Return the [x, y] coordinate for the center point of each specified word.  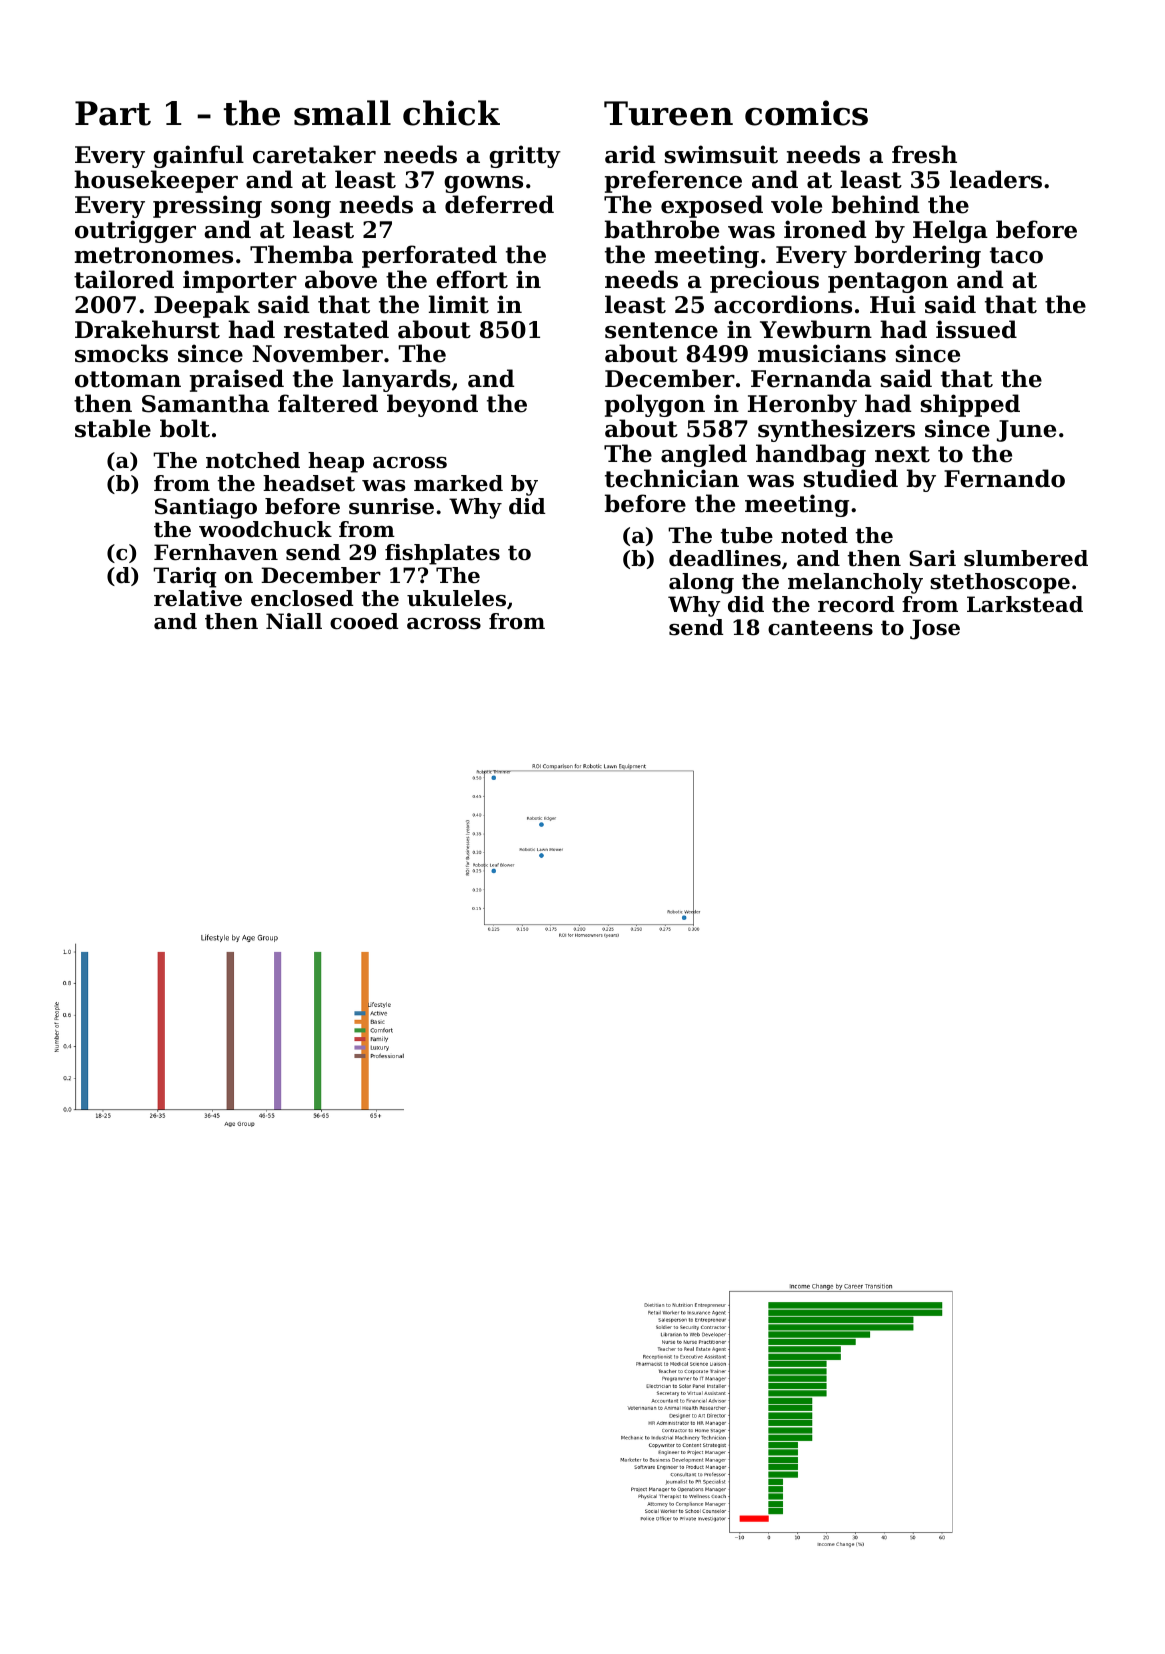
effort [472, 279]
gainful [198, 156]
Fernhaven [216, 552]
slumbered [1026, 558]
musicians [822, 353]
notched [253, 460]
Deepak [202, 306]
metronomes [154, 255]
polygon [655, 405]
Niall [294, 621]
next [902, 454]
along [701, 583]
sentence [661, 330]
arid [630, 154]
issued [976, 329]
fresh [924, 154]
